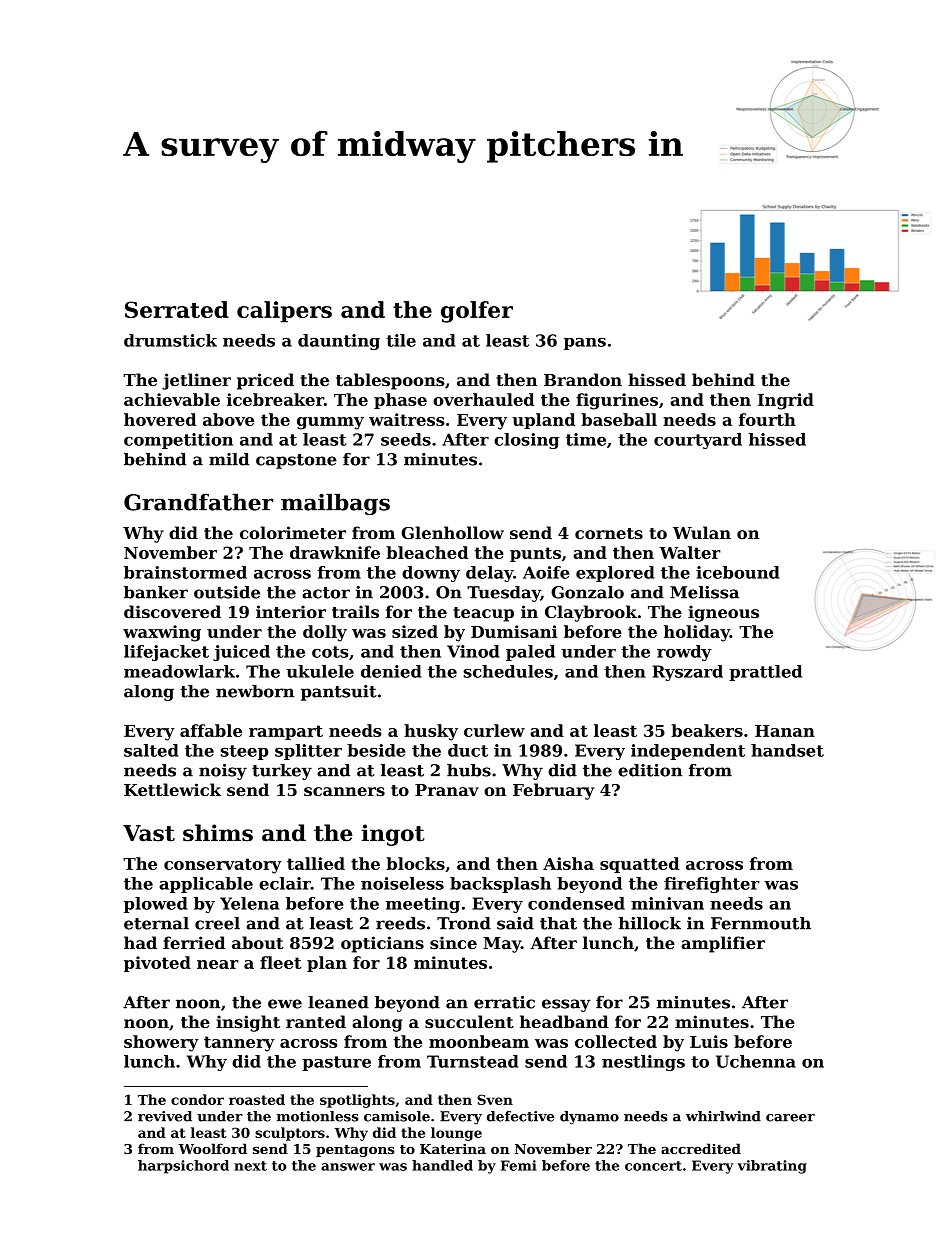 Image resolution: width=952 pixels, height=1233 pixels. What do you see at coordinates (160, 419) in the image?
I see `hovered` at bounding box center [160, 419].
